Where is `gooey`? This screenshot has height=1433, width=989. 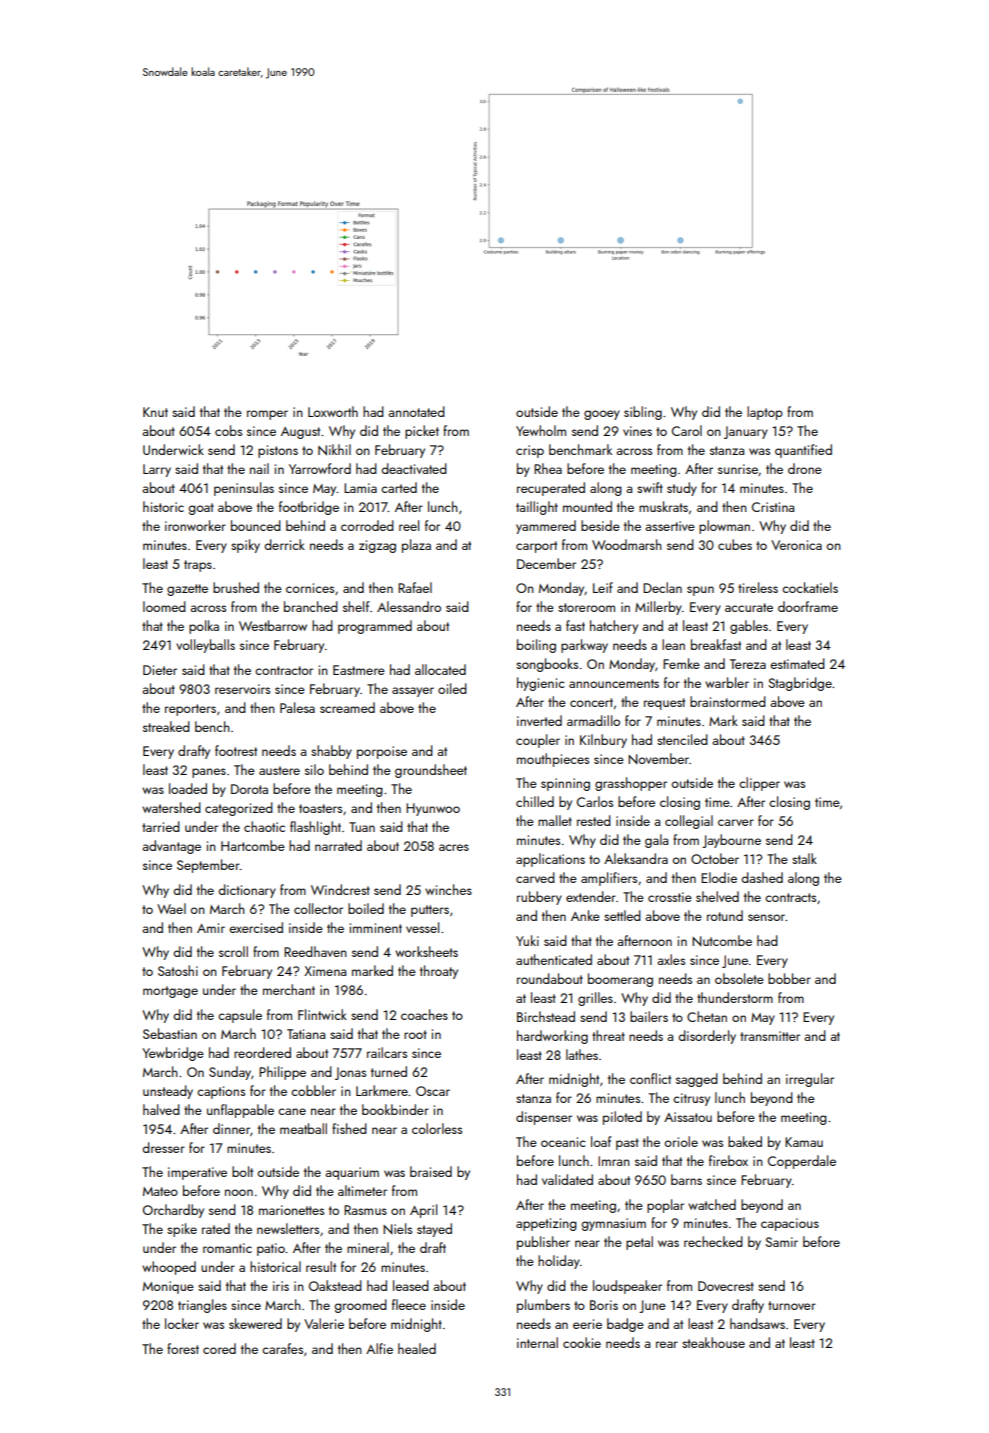 gooey is located at coordinates (602, 415).
